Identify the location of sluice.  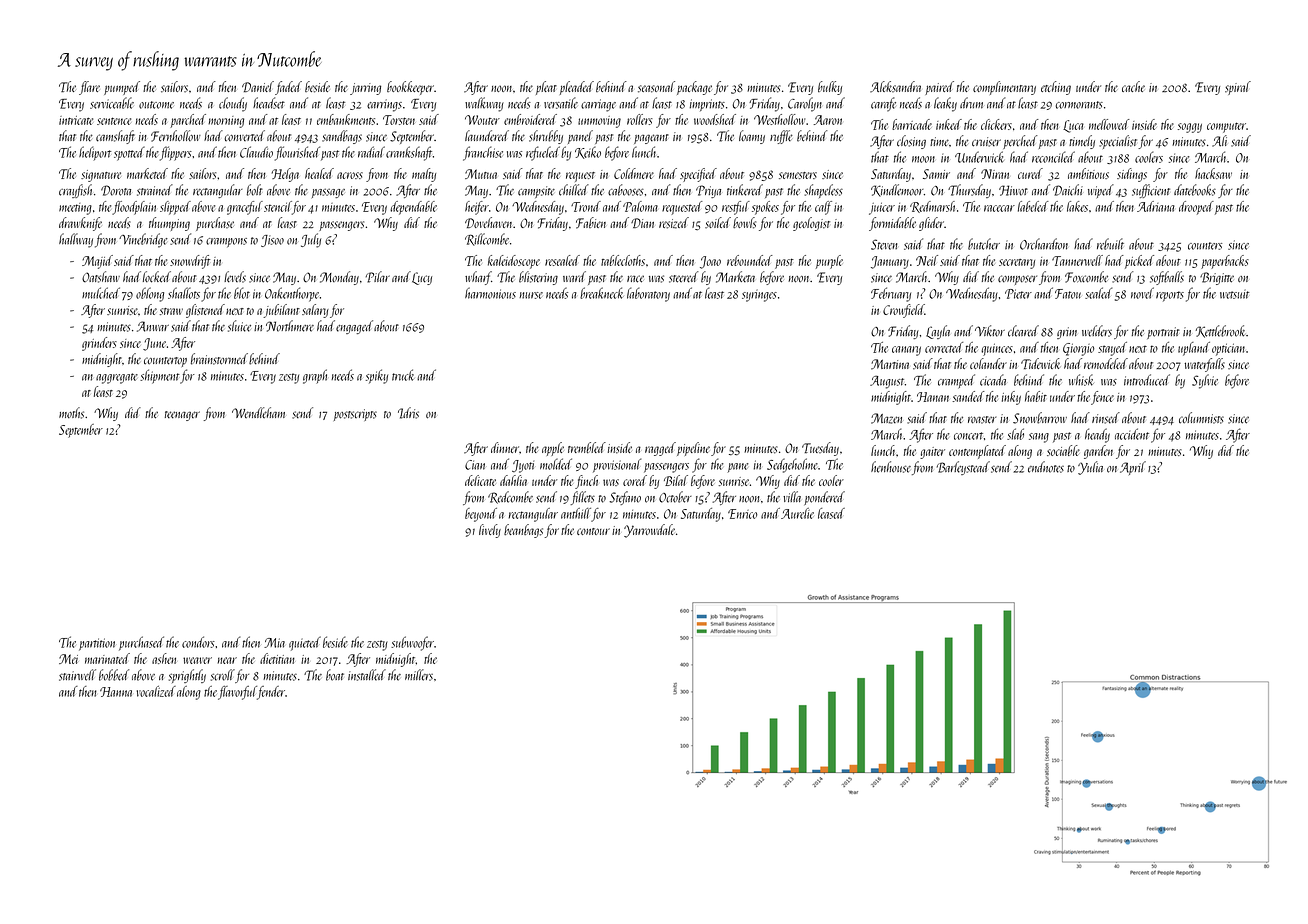
(239, 326).
